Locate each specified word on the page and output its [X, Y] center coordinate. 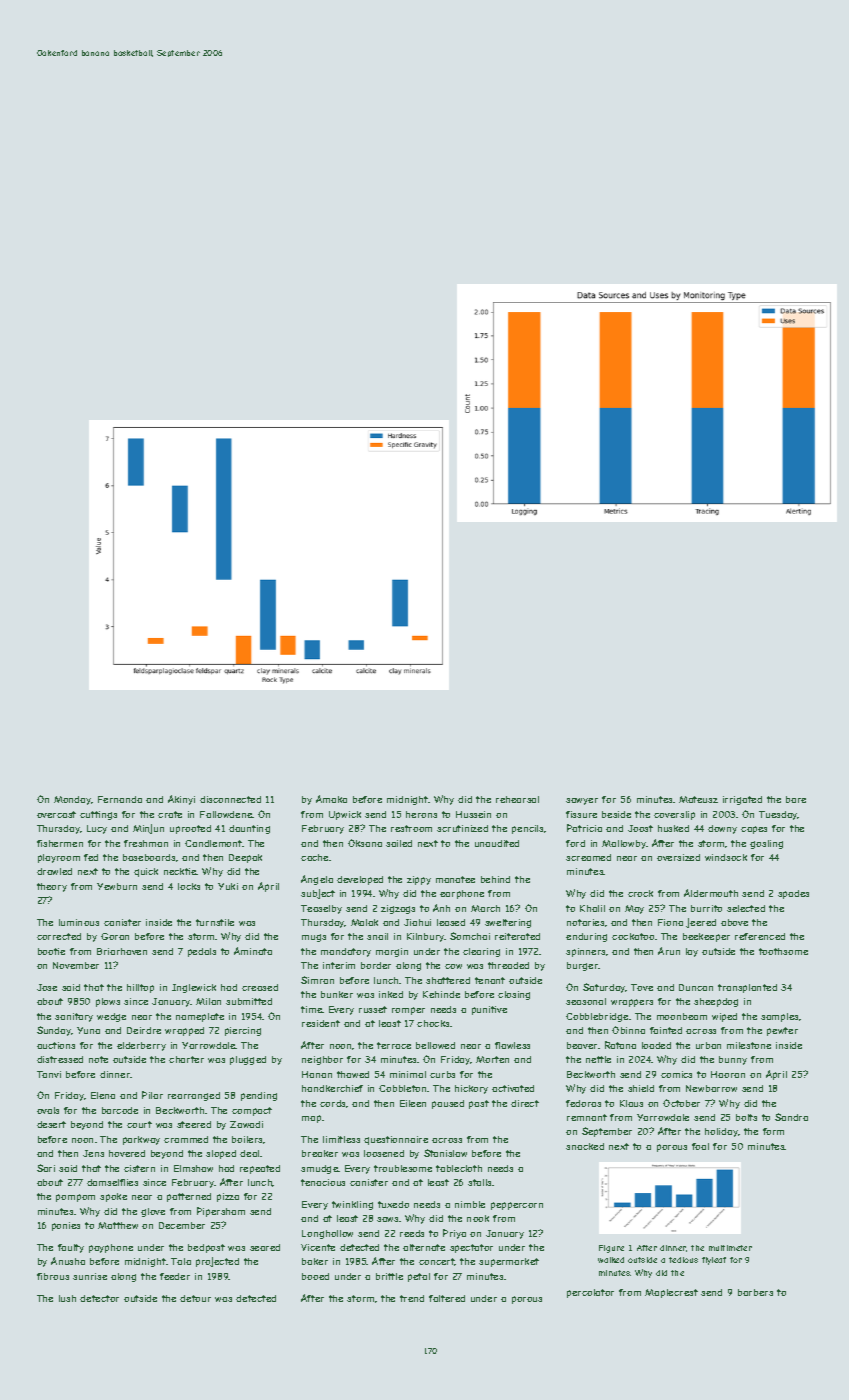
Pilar [152, 1095]
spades [793, 894]
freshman [146, 843]
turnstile [215, 922]
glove [153, 1212]
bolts [746, 1117]
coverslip [674, 815]
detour [195, 1298]
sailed [399, 843]
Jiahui [417, 922]
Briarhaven [122, 951]
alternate [424, 1247]
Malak [364, 922]
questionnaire [396, 1140]
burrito [706, 908]
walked [611, 1260]
